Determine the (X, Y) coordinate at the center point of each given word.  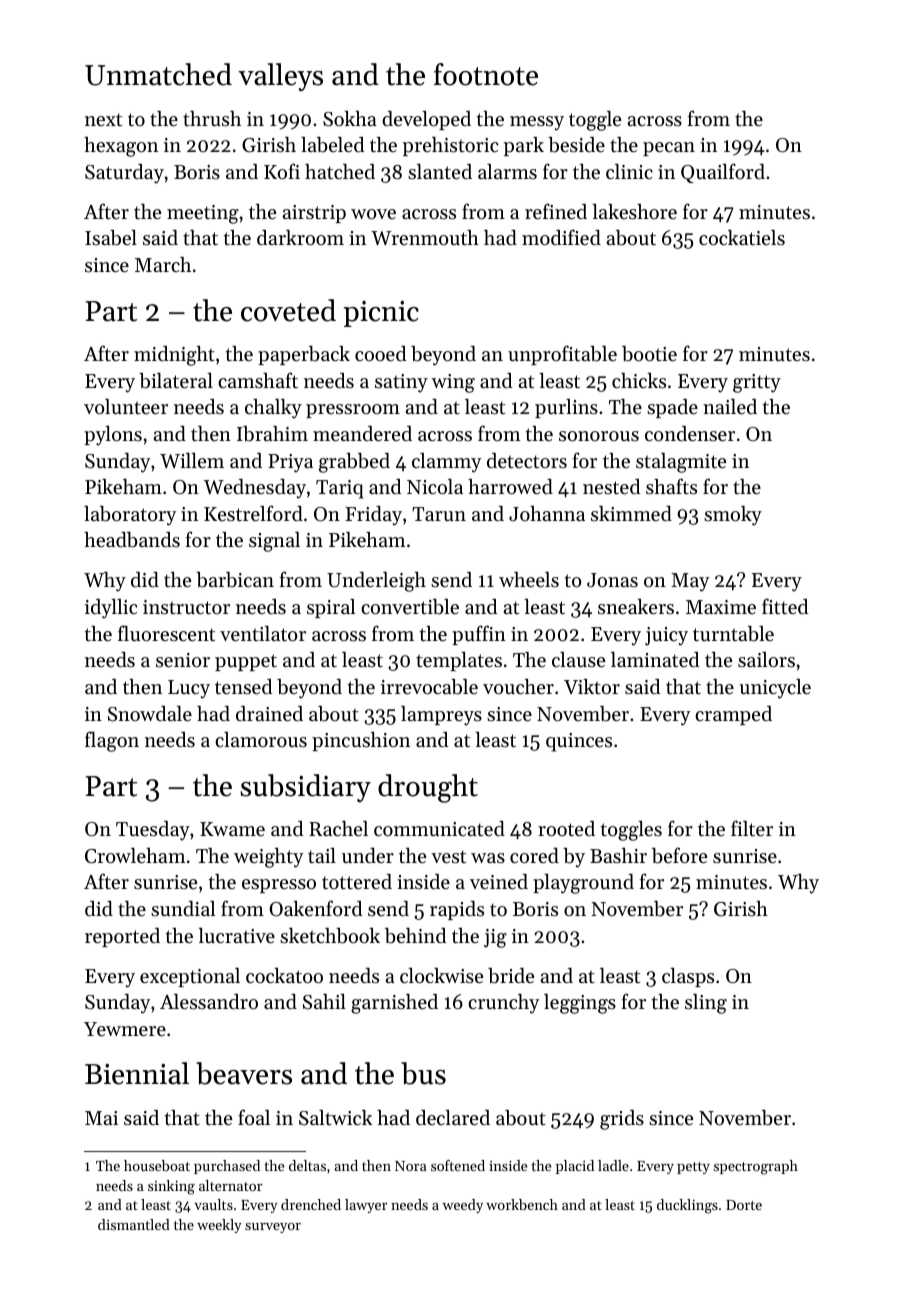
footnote (486, 74)
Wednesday (255, 489)
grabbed (354, 463)
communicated (439, 829)
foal (254, 1117)
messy (537, 123)
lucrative (236, 936)
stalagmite (681, 463)
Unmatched (158, 74)
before (679, 855)
